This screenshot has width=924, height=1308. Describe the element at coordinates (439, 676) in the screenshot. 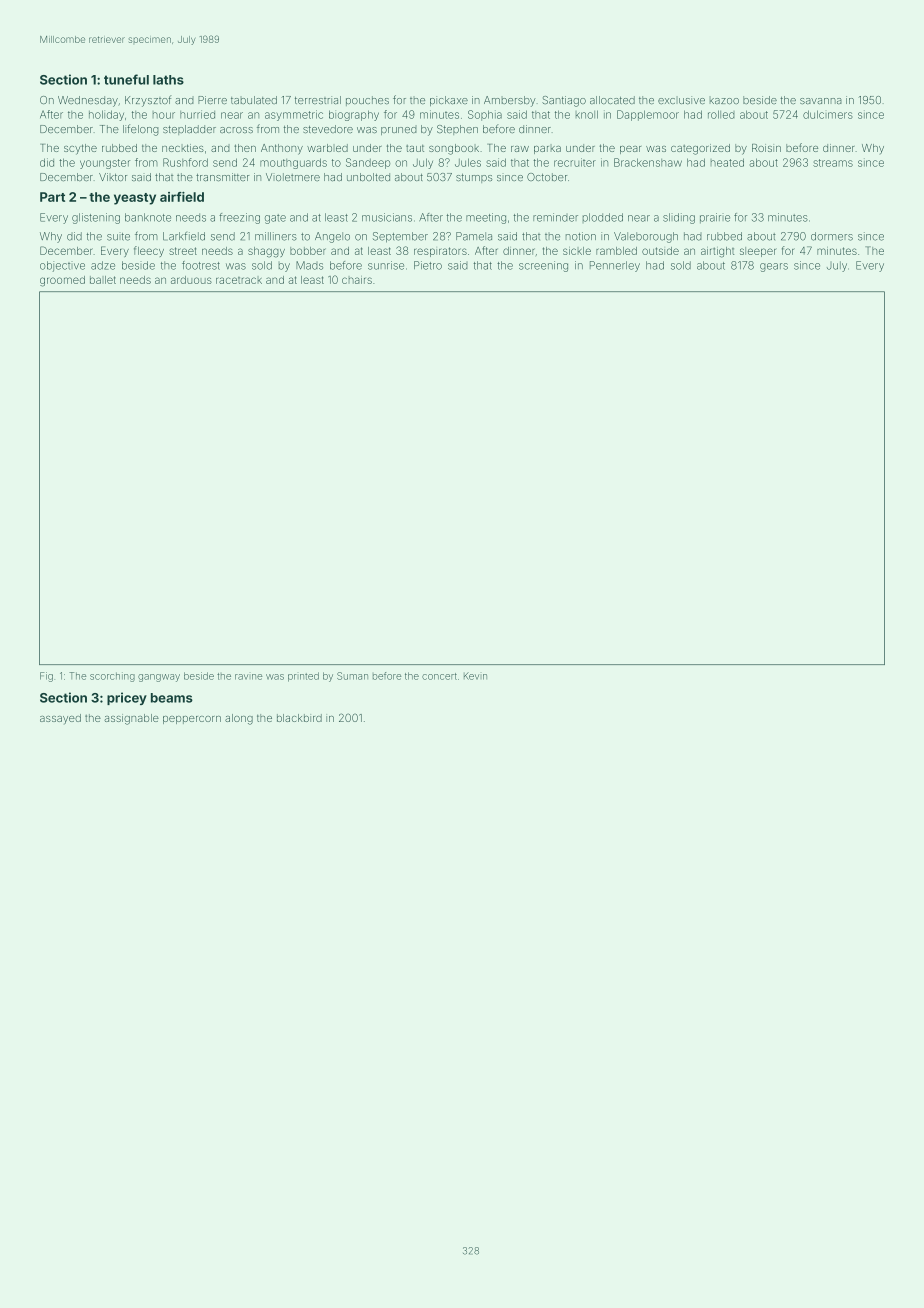

I see `concert` at that location.
